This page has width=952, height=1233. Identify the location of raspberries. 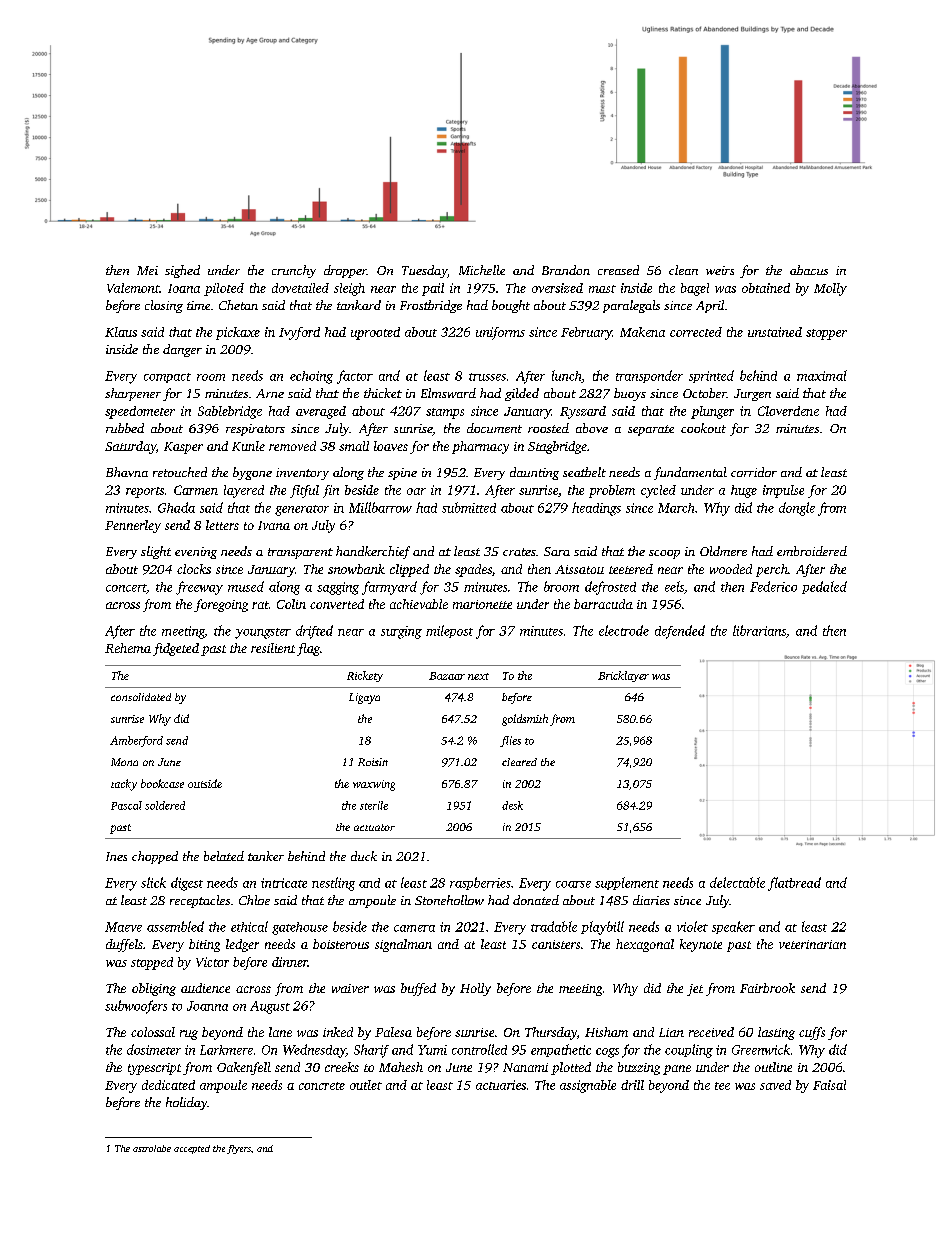
(480, 883).
